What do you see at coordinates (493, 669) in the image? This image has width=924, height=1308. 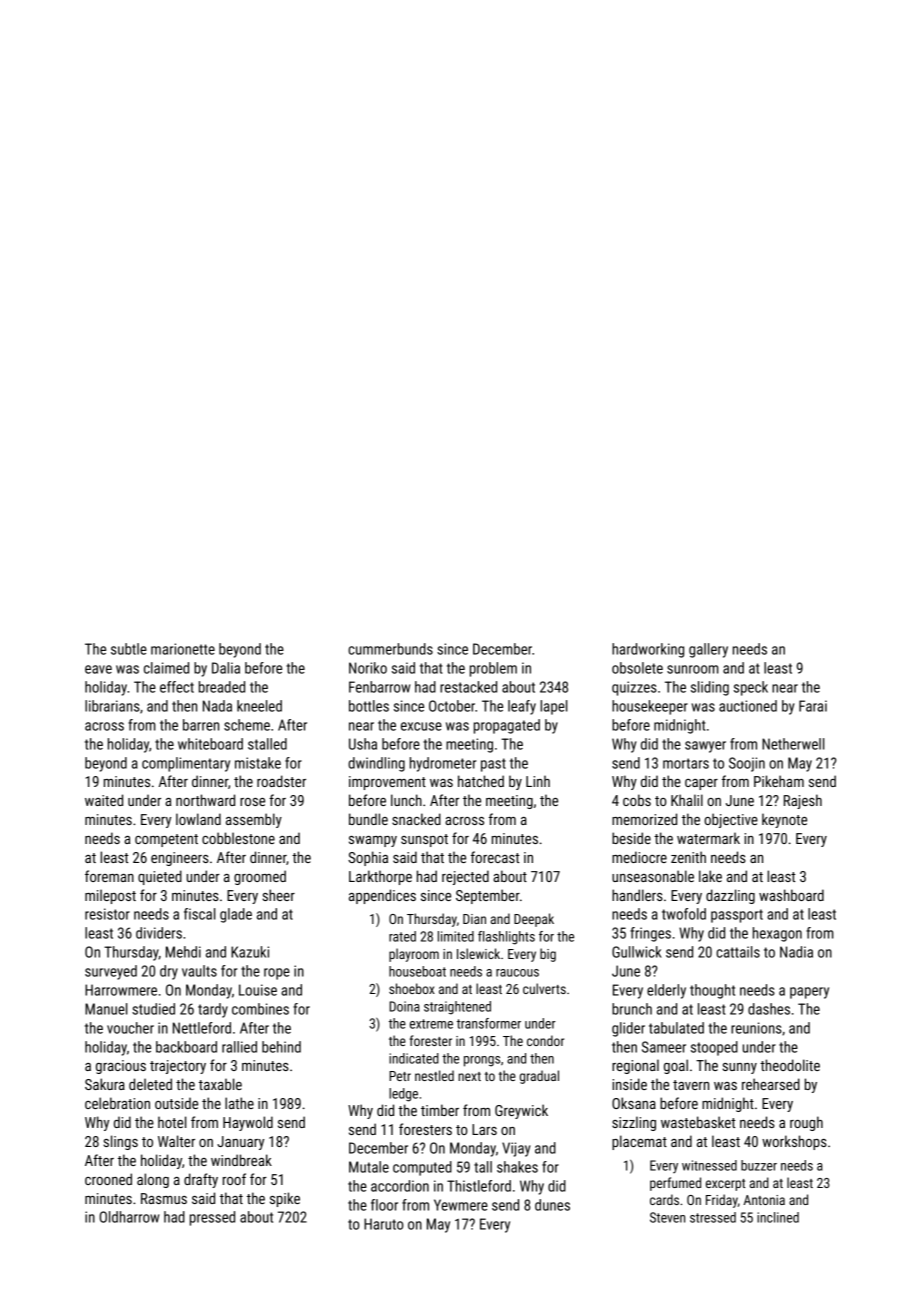 I see `problem` at bounding box center [493, 669].
